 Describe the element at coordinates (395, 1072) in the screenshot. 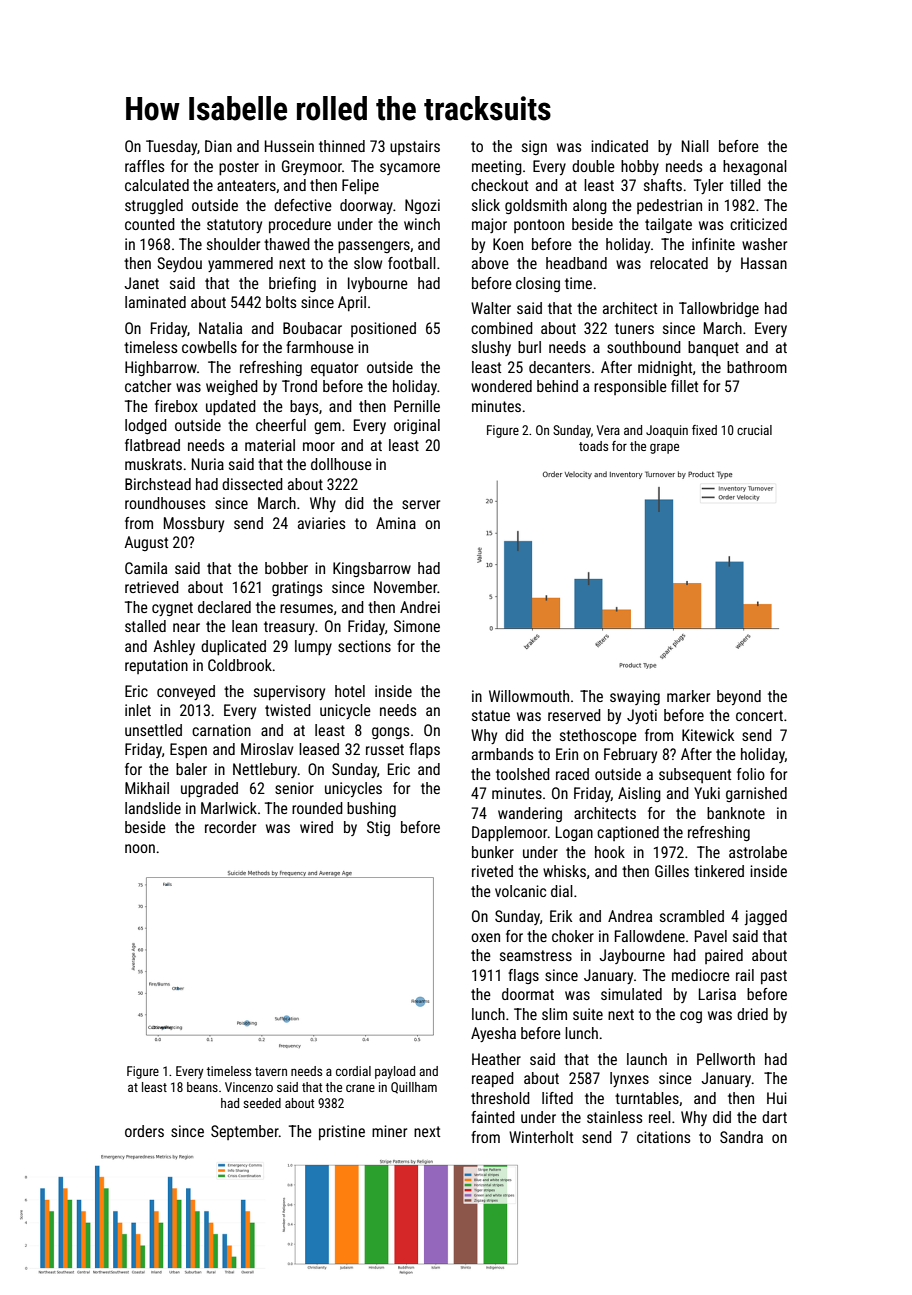

I see `payload` at that location.
